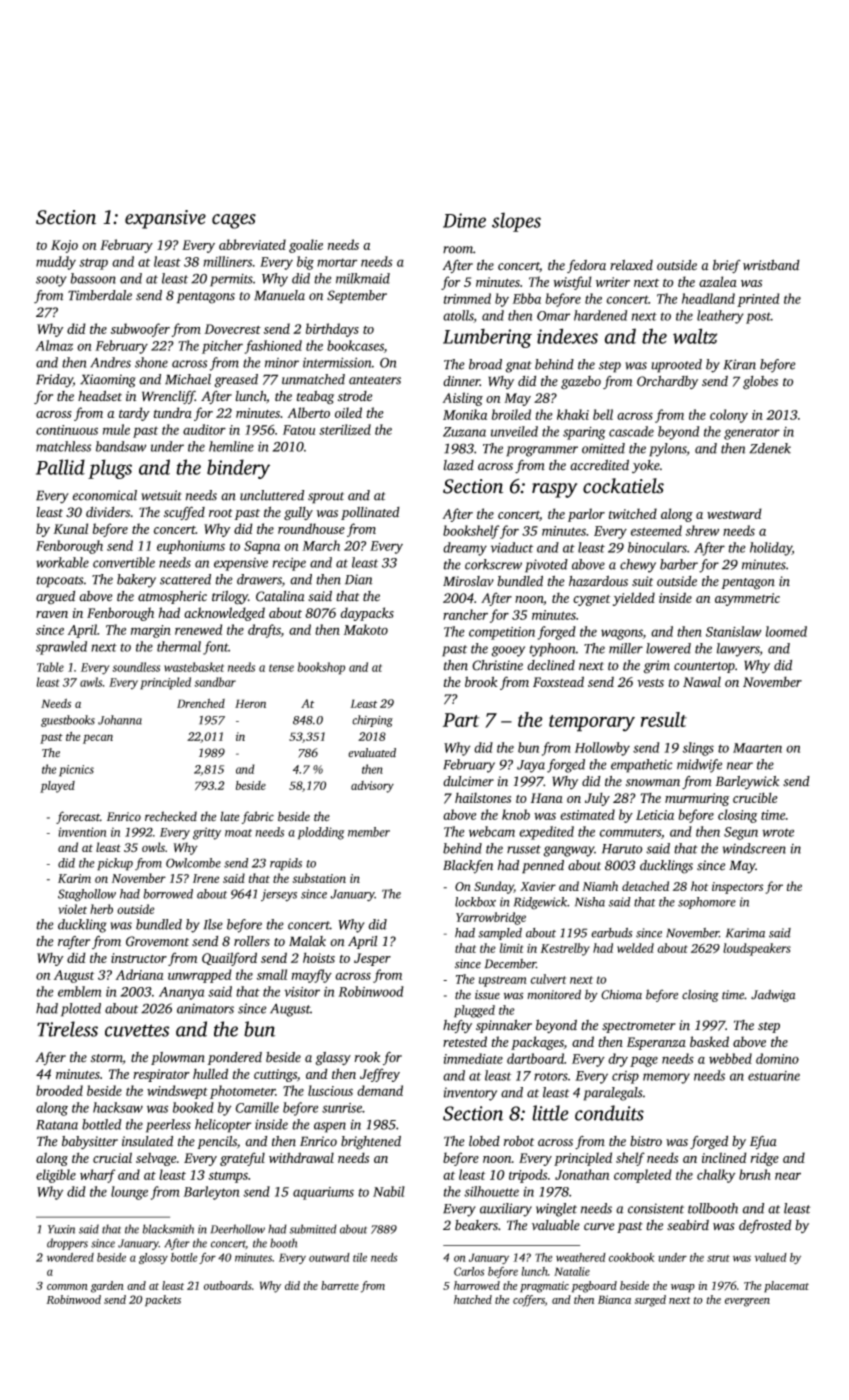 The height and width of the document is (1400, 849). I want to click on milkmaid, so click(363, 278).
